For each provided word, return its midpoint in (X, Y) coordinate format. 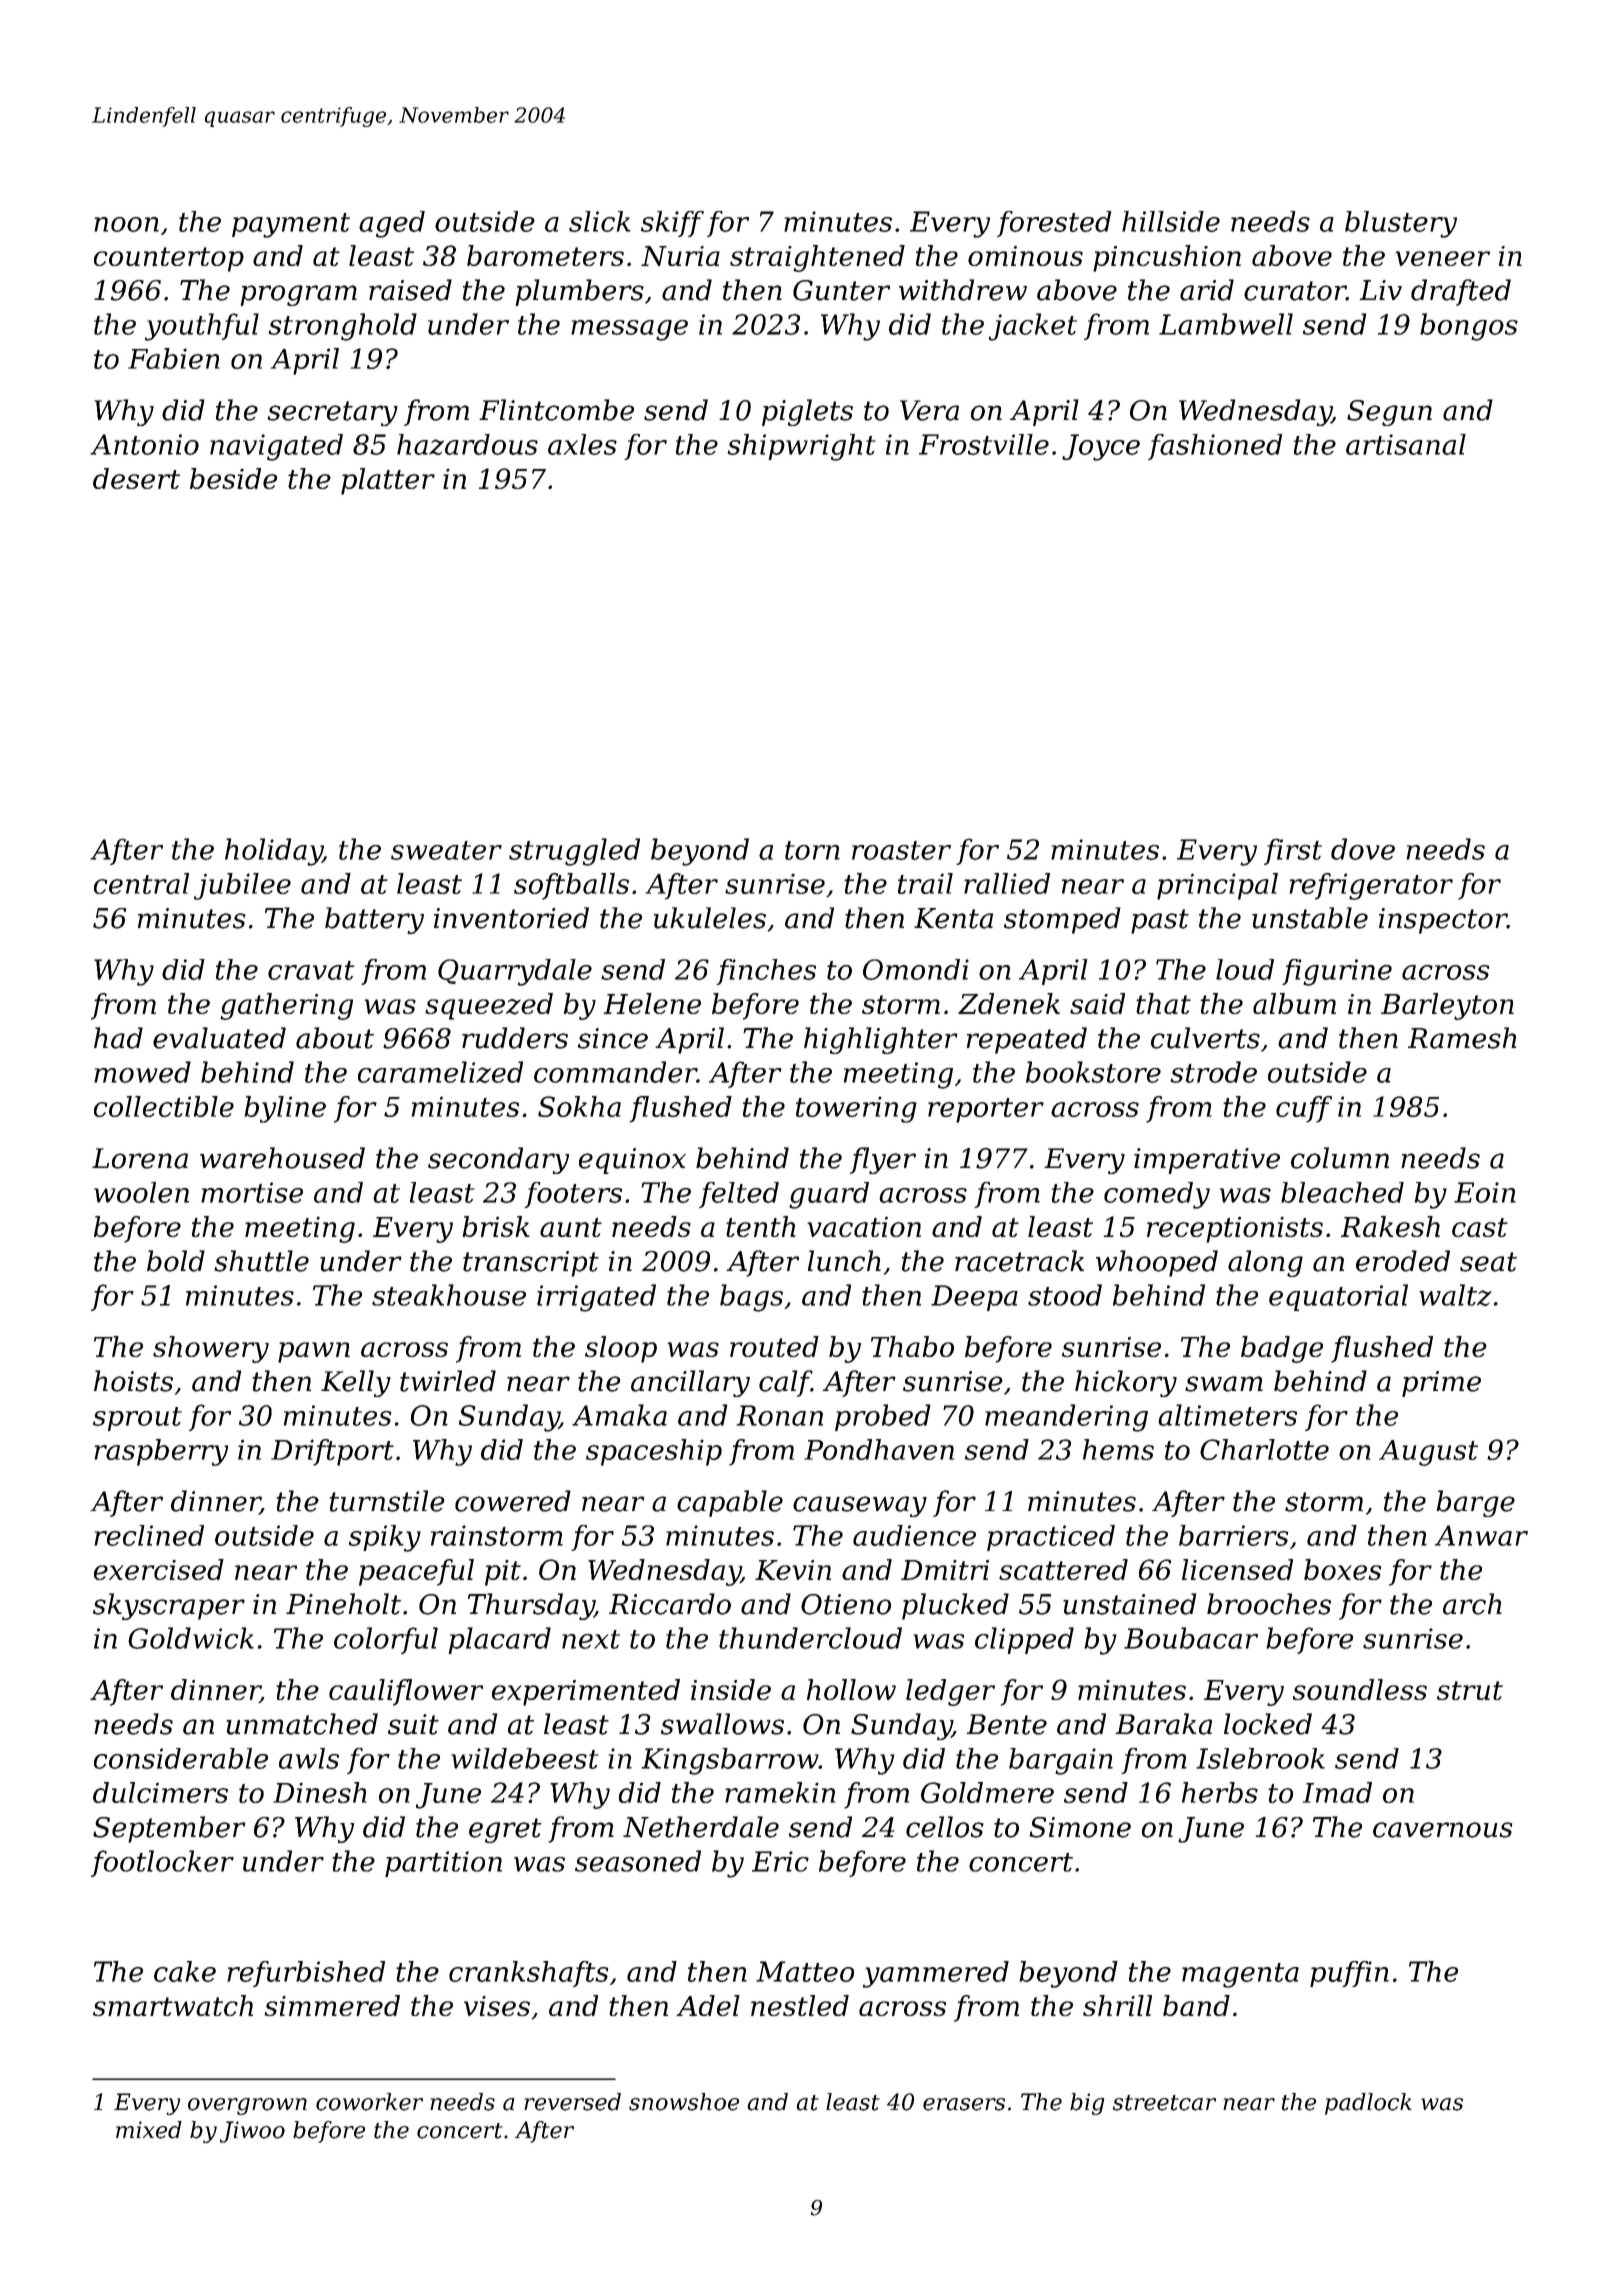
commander (615, 1072)
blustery (1401, 224)
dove (1363, 849)
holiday (274, 852)
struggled (574, 852)
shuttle (261, 1261)
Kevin (793, 1570)
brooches (1269, 1604)
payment (291, 225)
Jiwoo (252, 2132)
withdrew (963, 290)
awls (309, 1758)
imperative (1207, 1161)
